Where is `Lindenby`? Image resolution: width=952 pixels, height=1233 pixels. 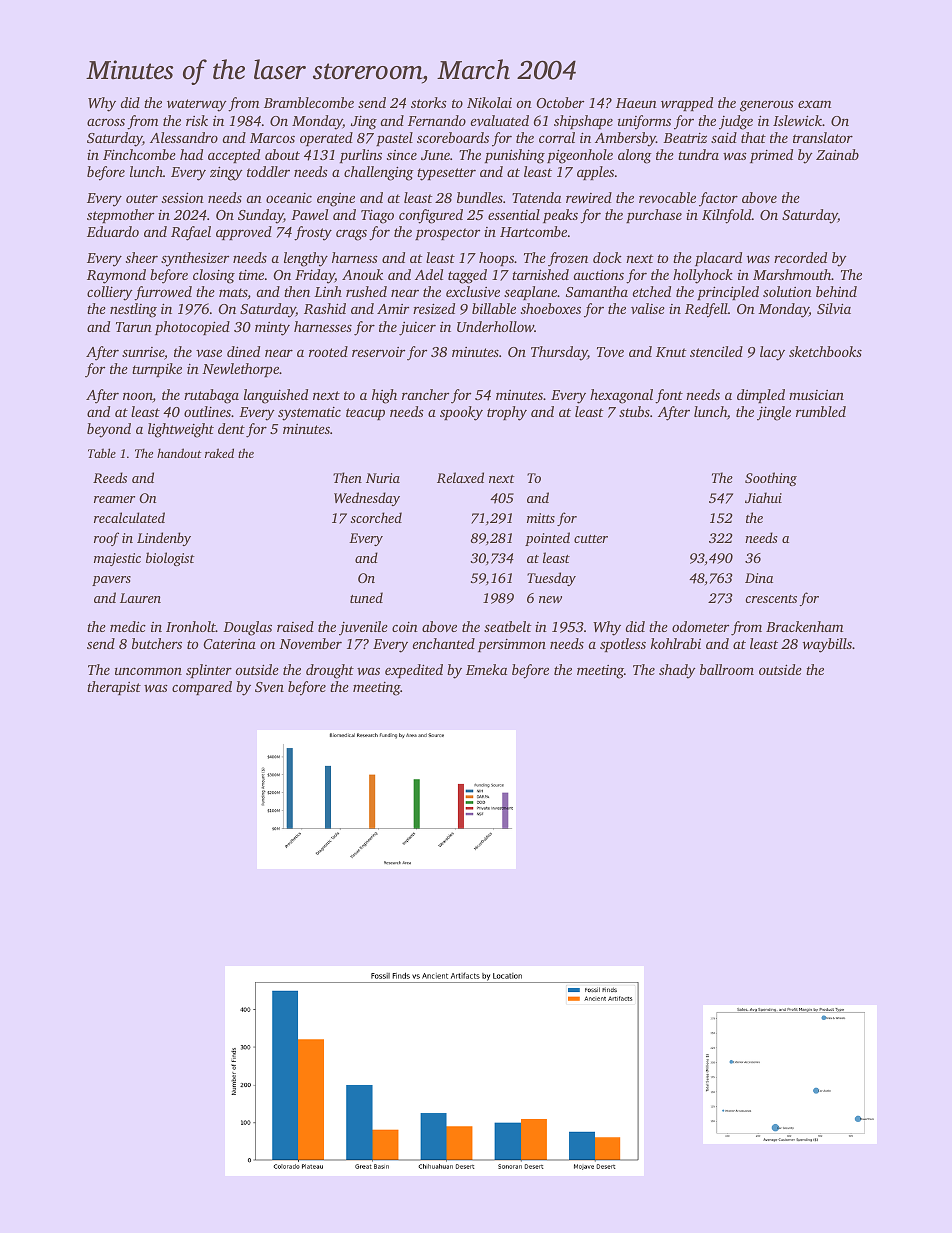
Lindenby is located at coordinates (164, 539).
